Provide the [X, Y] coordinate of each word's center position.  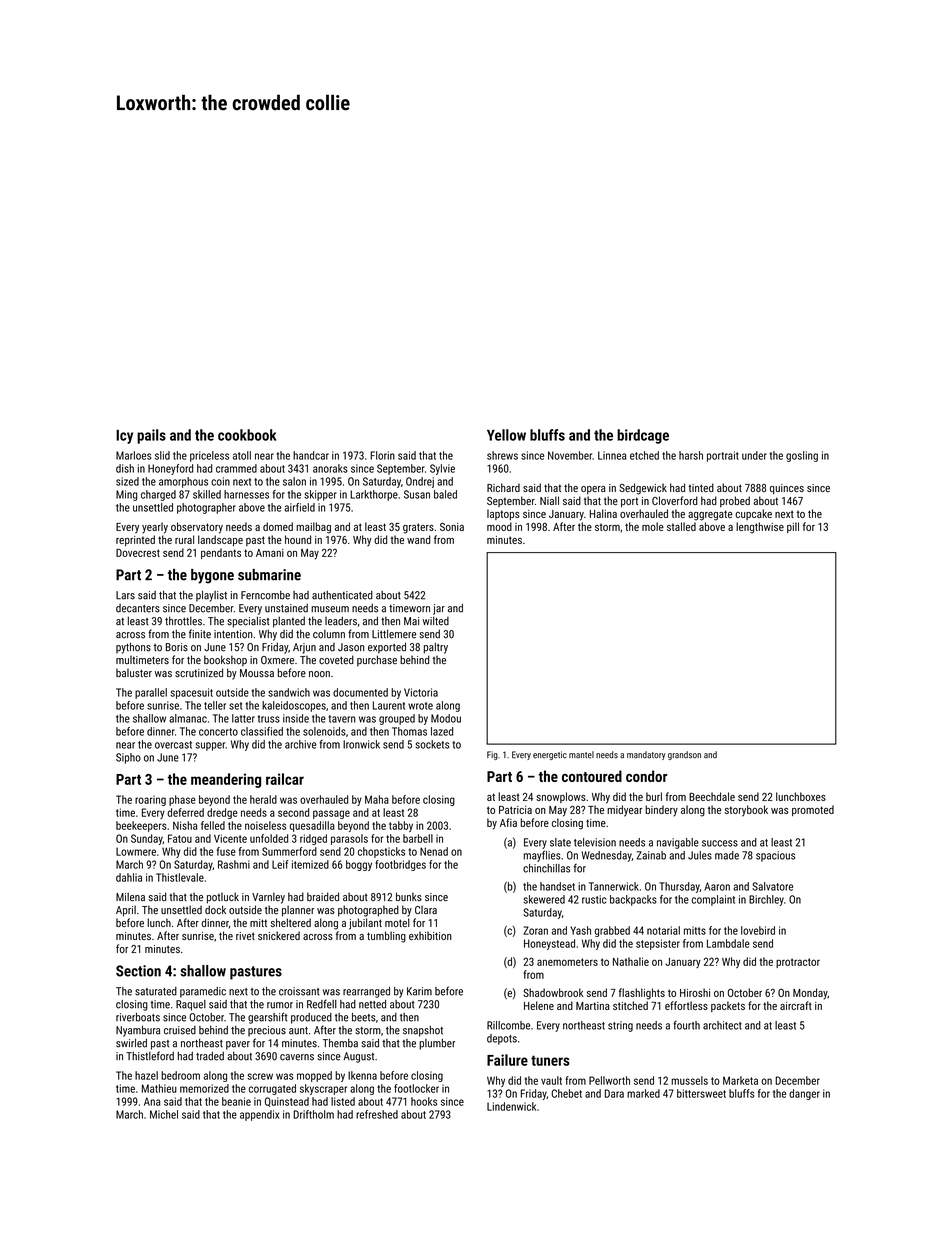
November [570, 455]
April [126, 911]
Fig [492, 755]
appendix [259, 1115]
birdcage [643, 436]
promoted [813, 810]
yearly [155, 528]
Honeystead [549, 944]
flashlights [642, 994]
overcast [173, 745]
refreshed [377, 1114]
